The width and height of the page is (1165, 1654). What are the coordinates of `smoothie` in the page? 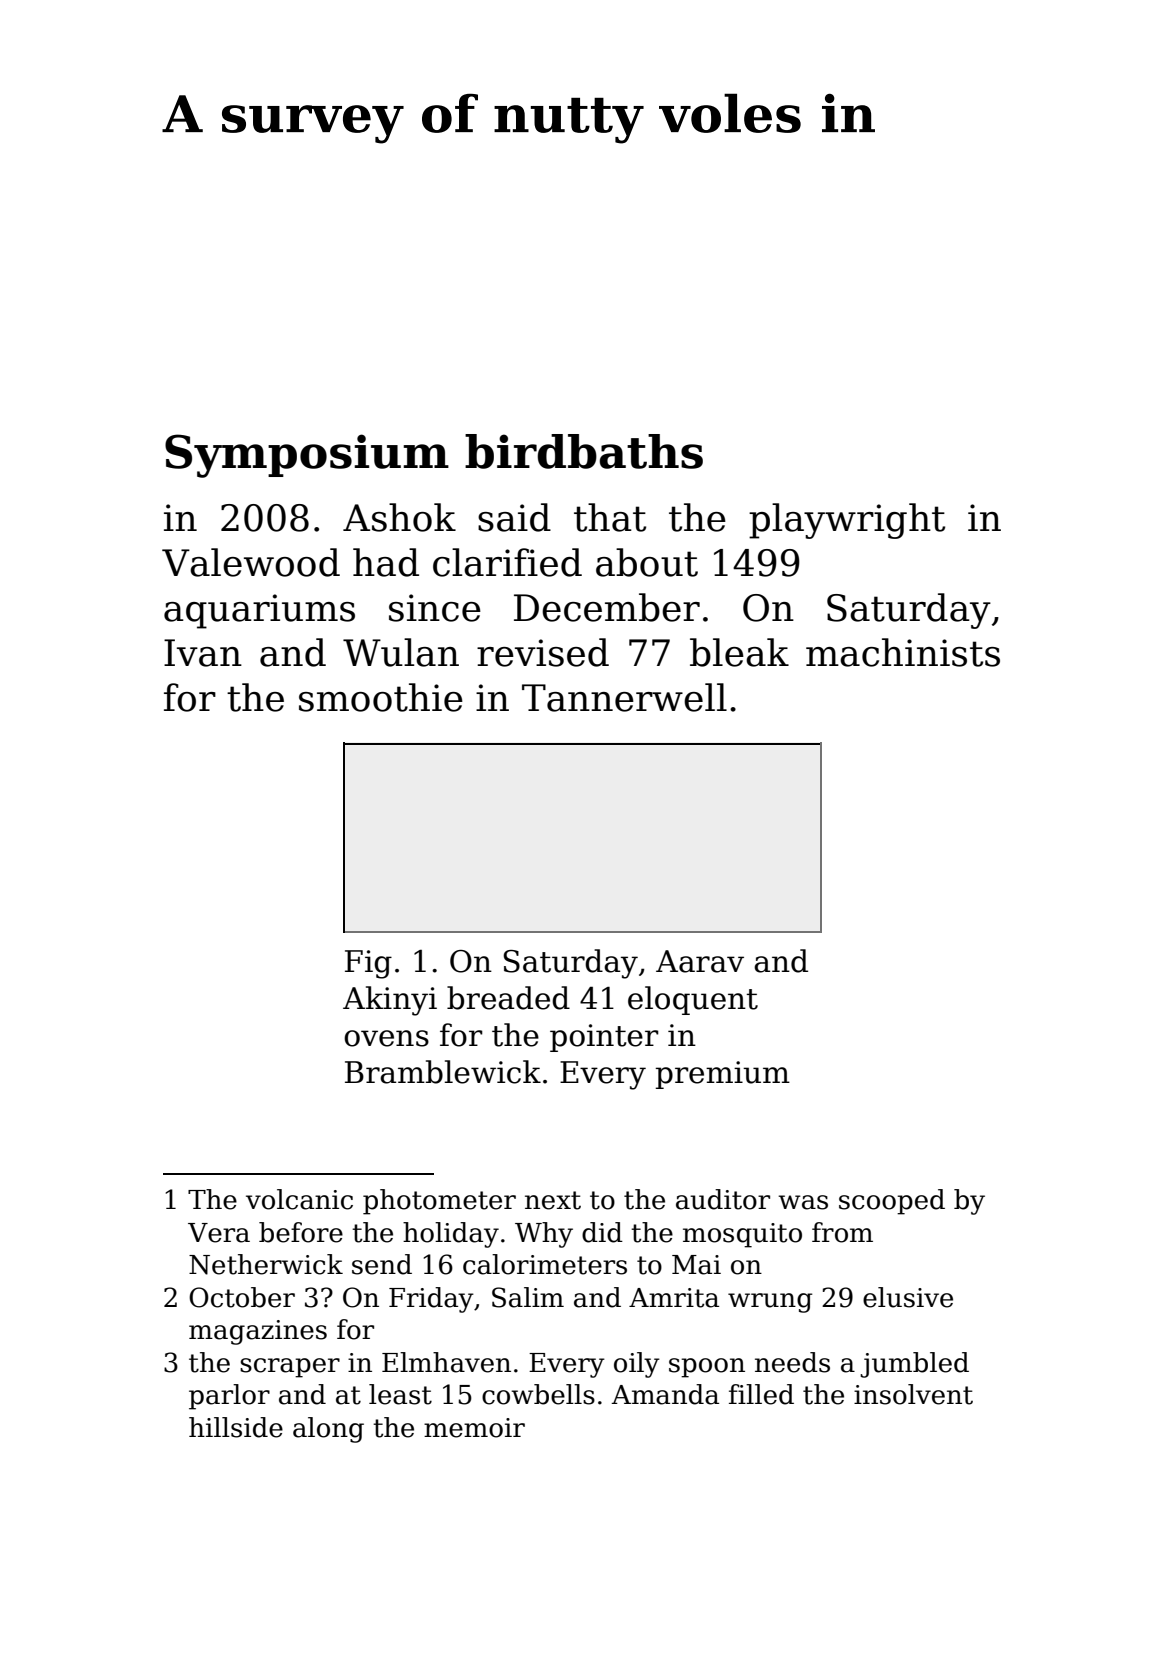 It's located at (381, 697).
